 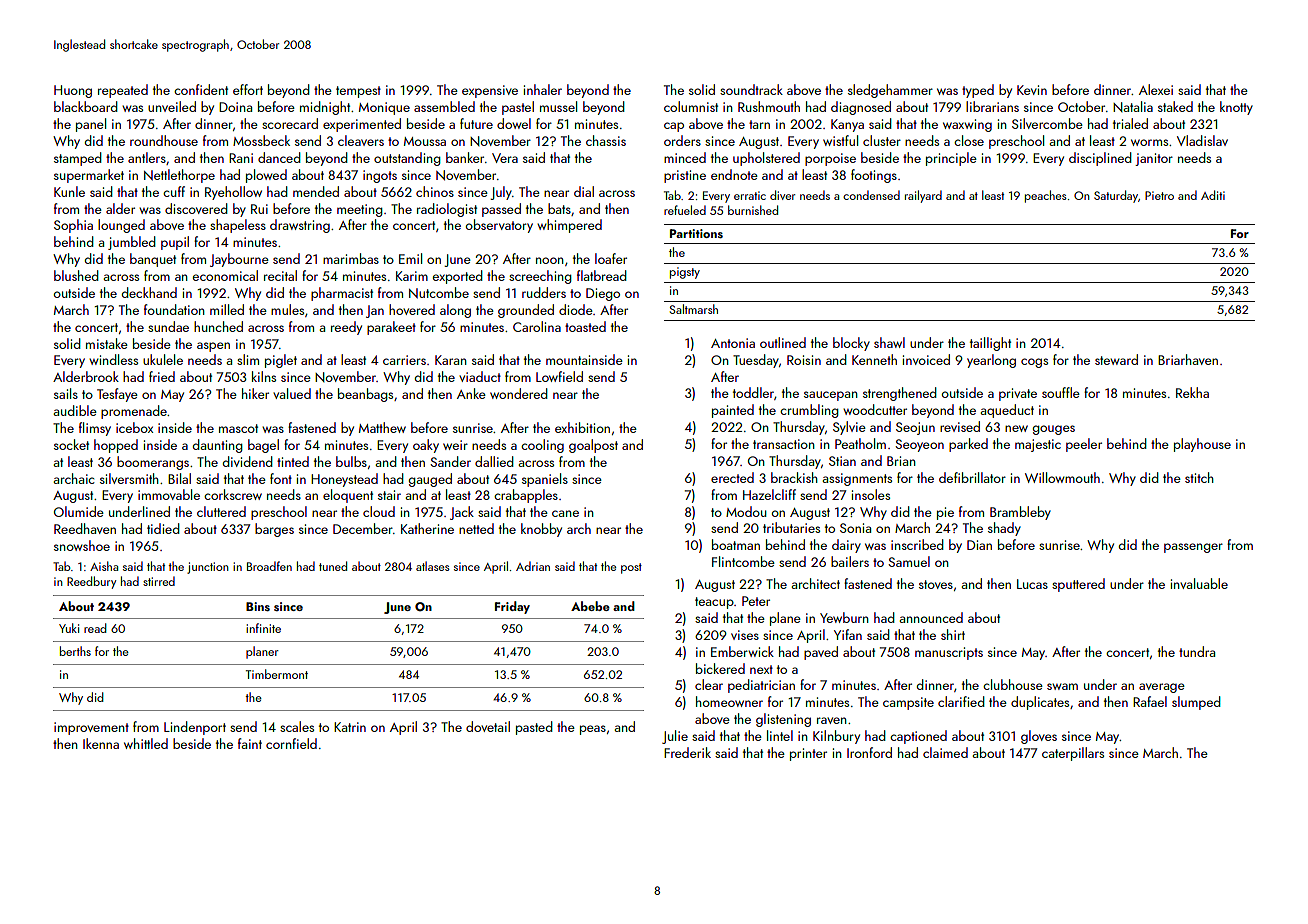 What do you see at coordinates (1199, 477) in the image?
I see `stitch` at bounding box center [1199, 477].
